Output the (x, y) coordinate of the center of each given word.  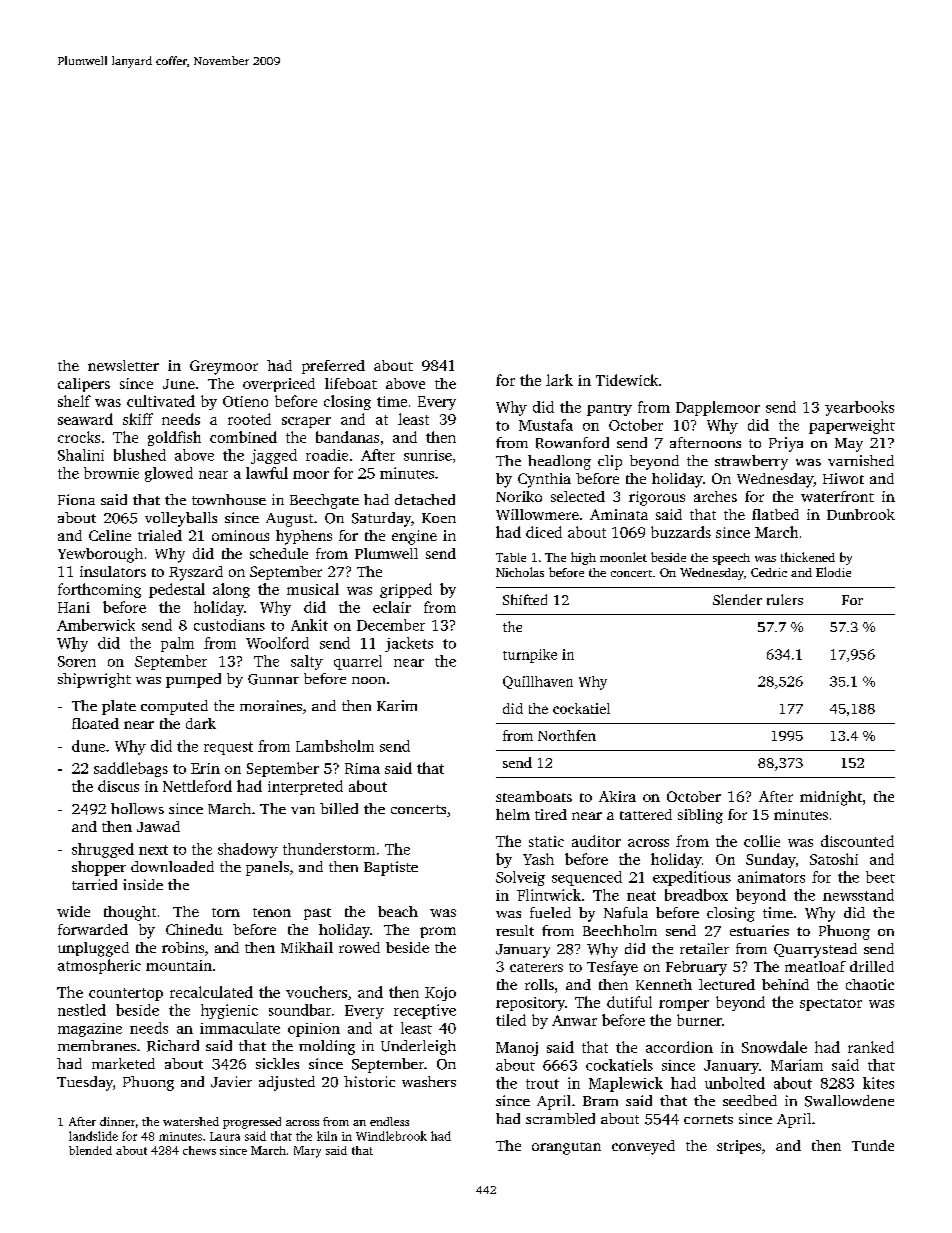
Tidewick (627, 380)
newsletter (123, 365)
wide (73, 911)
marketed (123, 1063)
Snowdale (774, 1047)
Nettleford (197, 786)
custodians (229, 625)
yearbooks (859, 408)
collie (762, 841)
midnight (831, 798)
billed (339, 808)
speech (731, 559)
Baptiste (391, 868)
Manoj (517, 1049)
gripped (406, 590)
